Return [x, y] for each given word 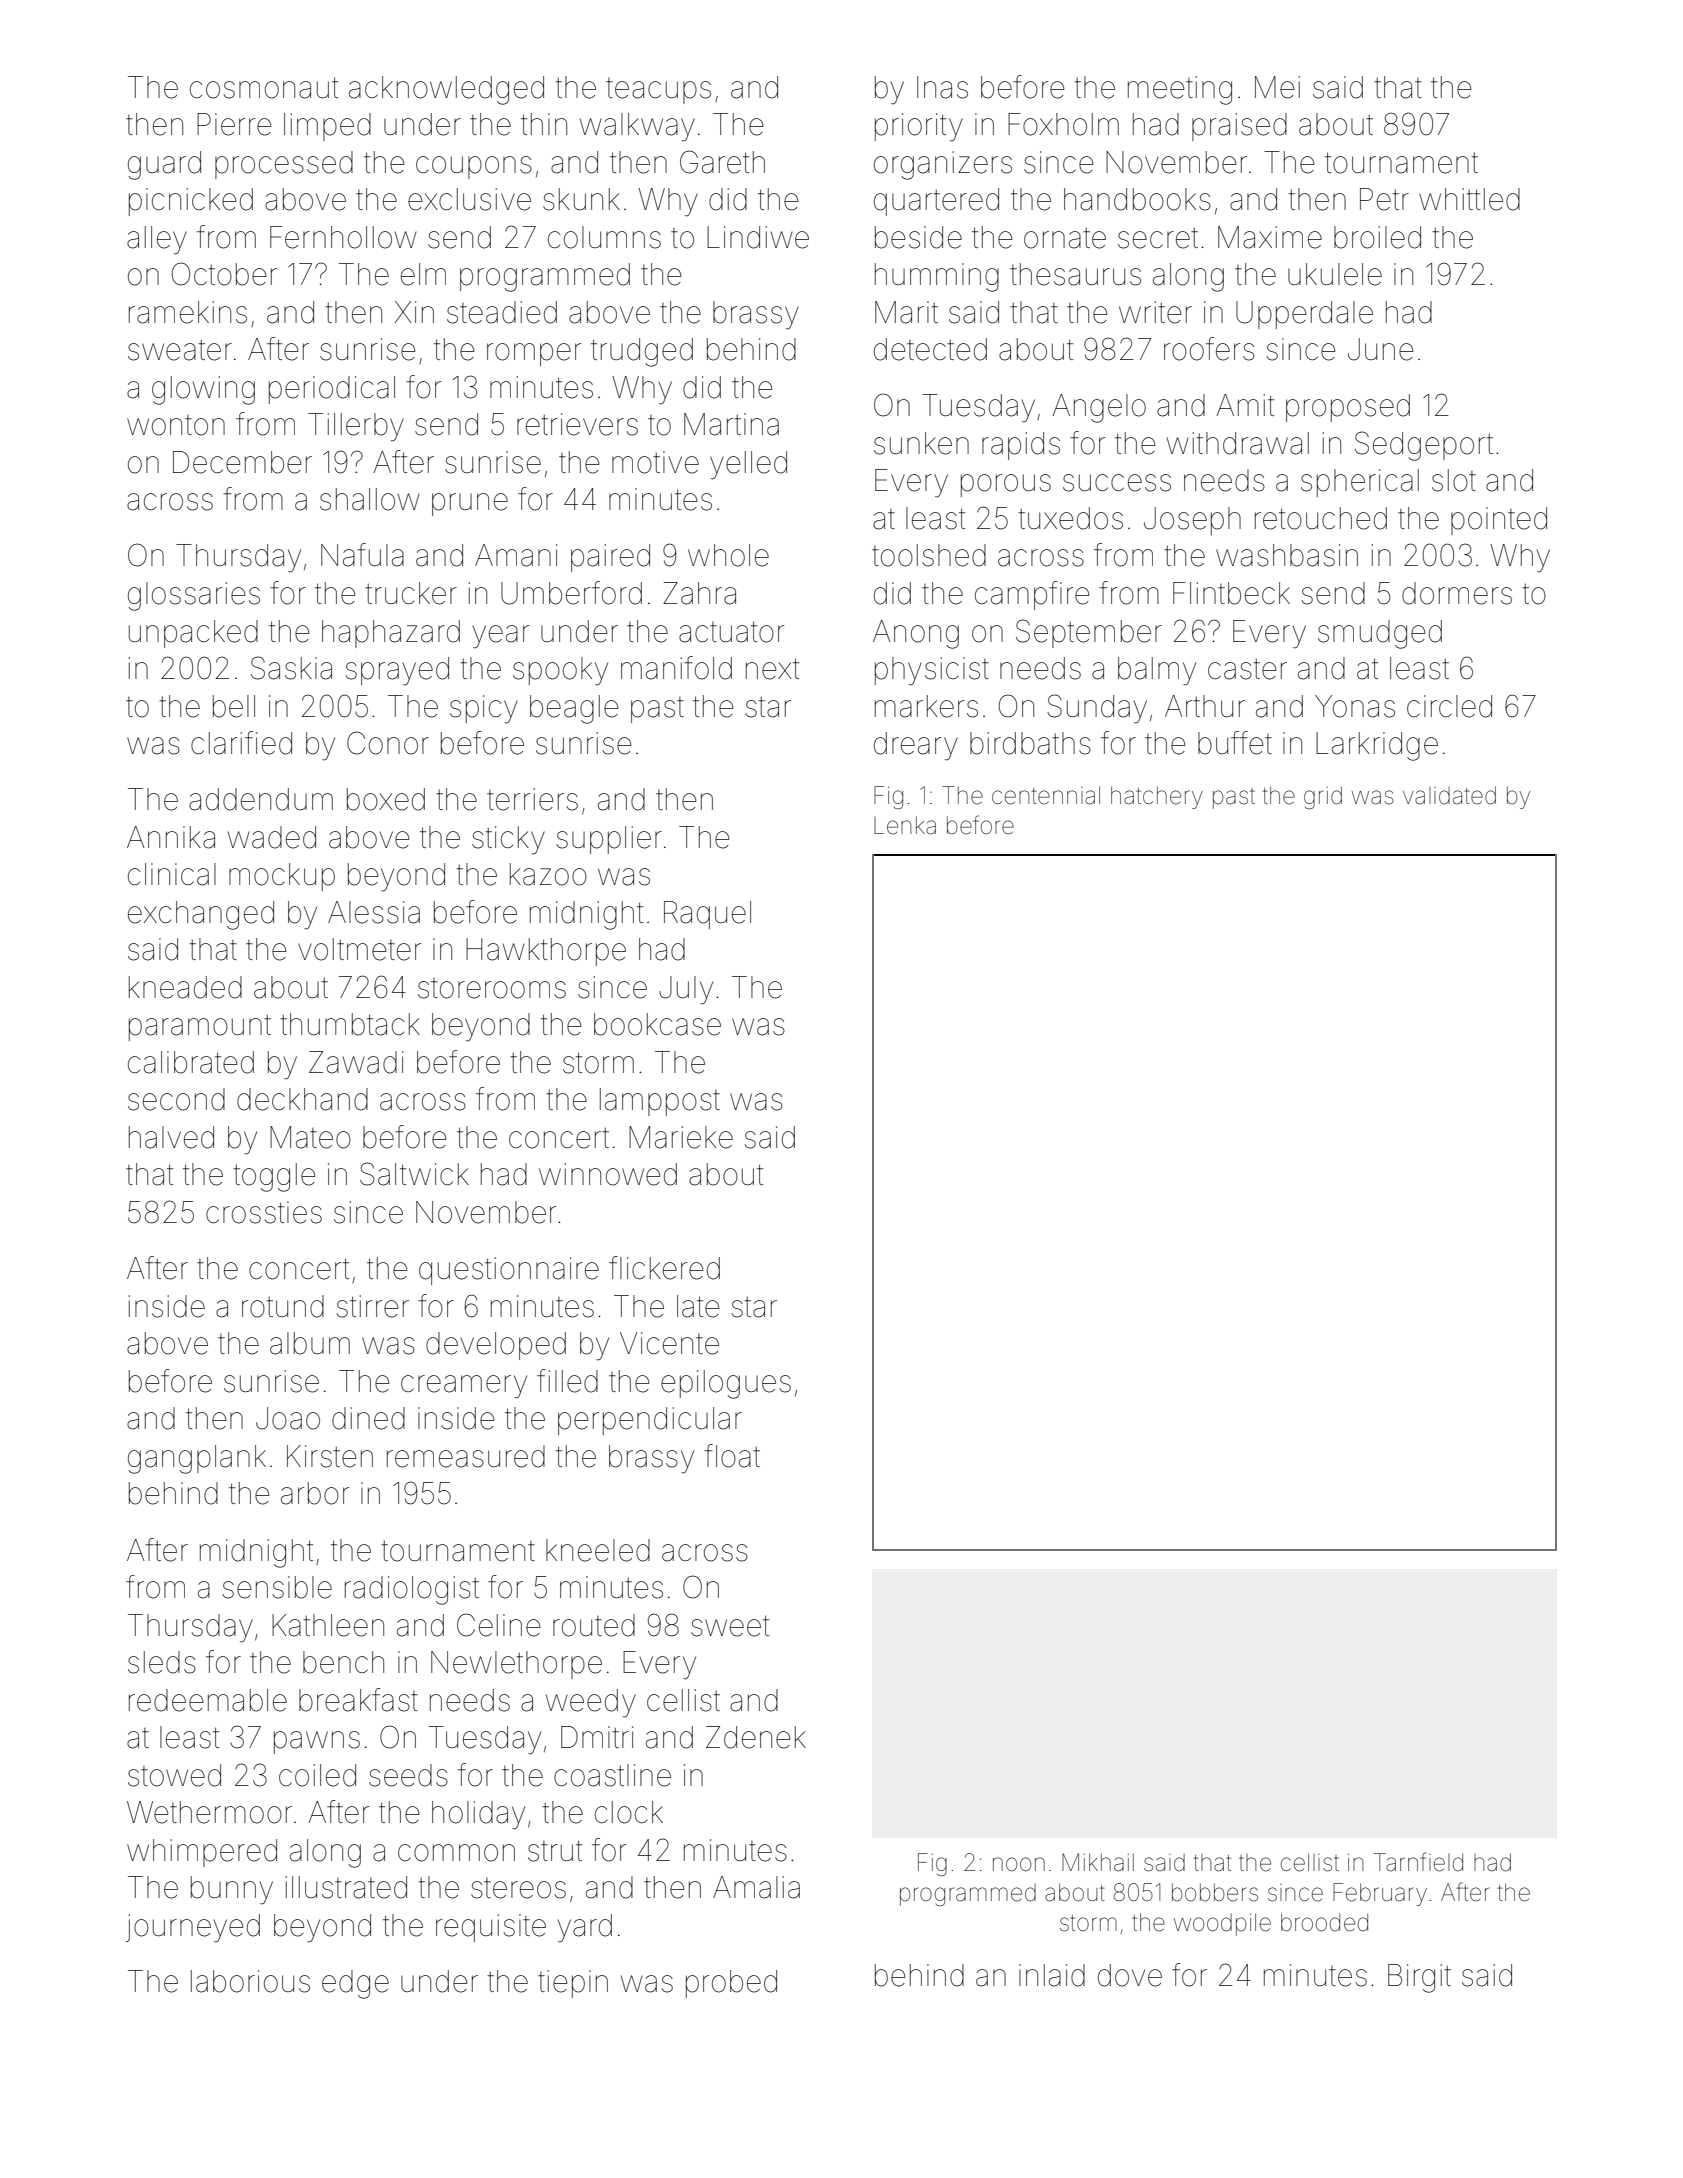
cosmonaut [264, 88]
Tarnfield [1418, 1862]
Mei [1277, 87]
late [698, 1306]
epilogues [726, 1384]
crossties [264, 1212]
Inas [942, 87]
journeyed [193, 1928]
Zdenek [756, 1737]
